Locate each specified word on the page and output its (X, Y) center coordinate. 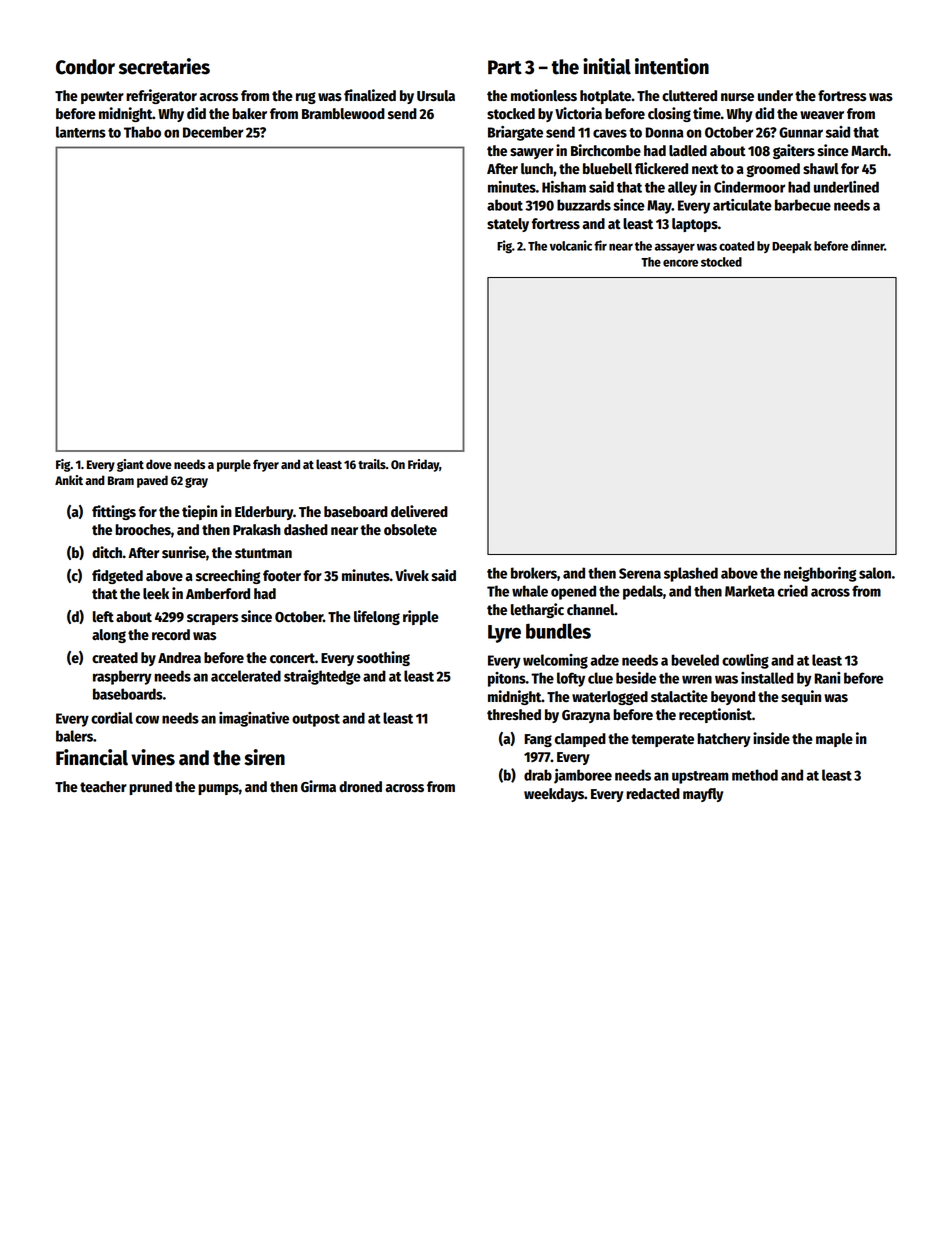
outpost (316, 720)
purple (234, 465)
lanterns (81, 132)
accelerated (246, 676)
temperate (662, 740)
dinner (867, 245)
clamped (580, 740)
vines (153, 757)
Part (505, 67)
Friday (423, 465)
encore (680, 263)
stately (508, 225)
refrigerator (161, 96)
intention (672, 66)
